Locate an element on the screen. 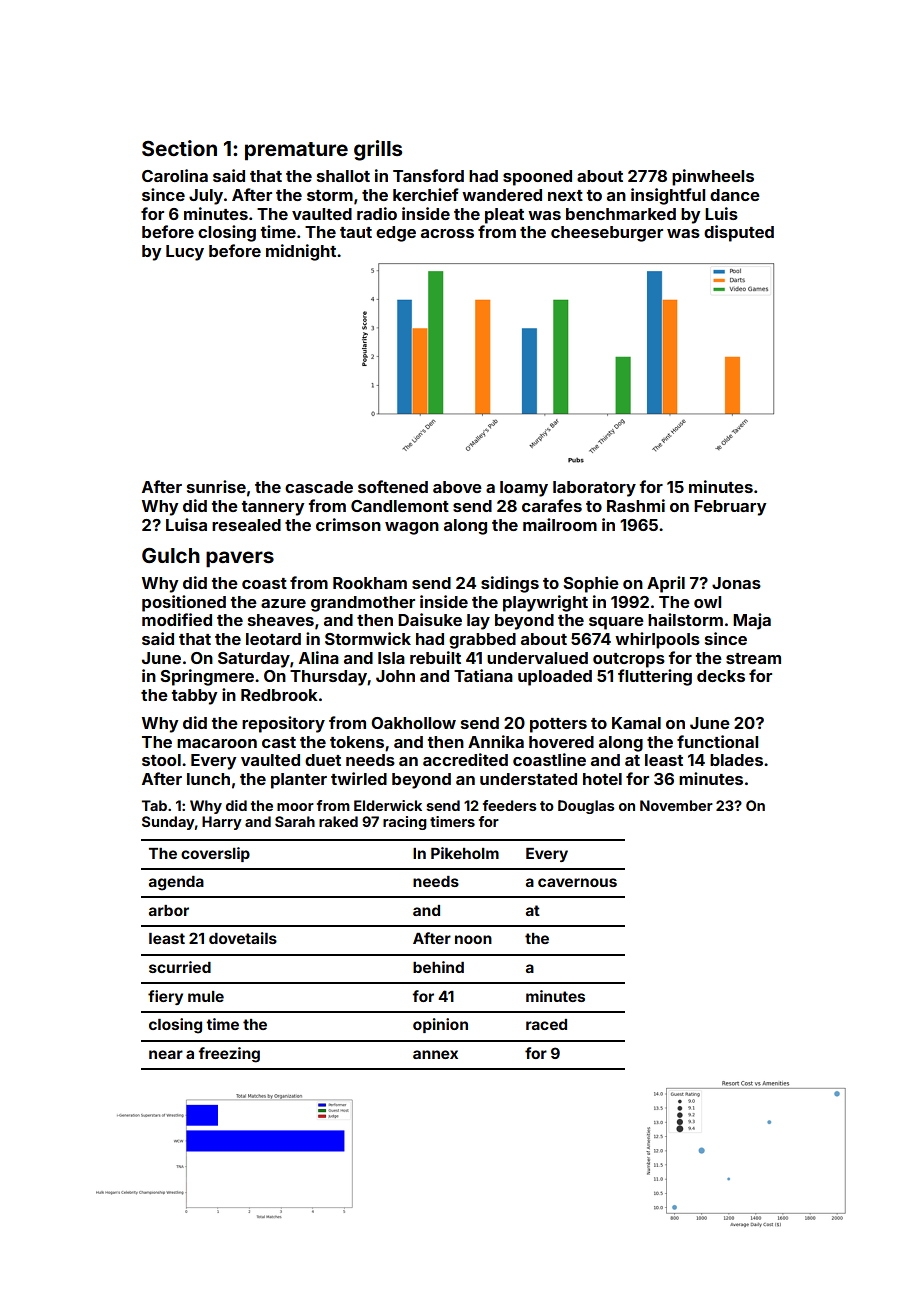 This screenshot has width=924, height=1311. sidings is located at coordinates (510, 584).
